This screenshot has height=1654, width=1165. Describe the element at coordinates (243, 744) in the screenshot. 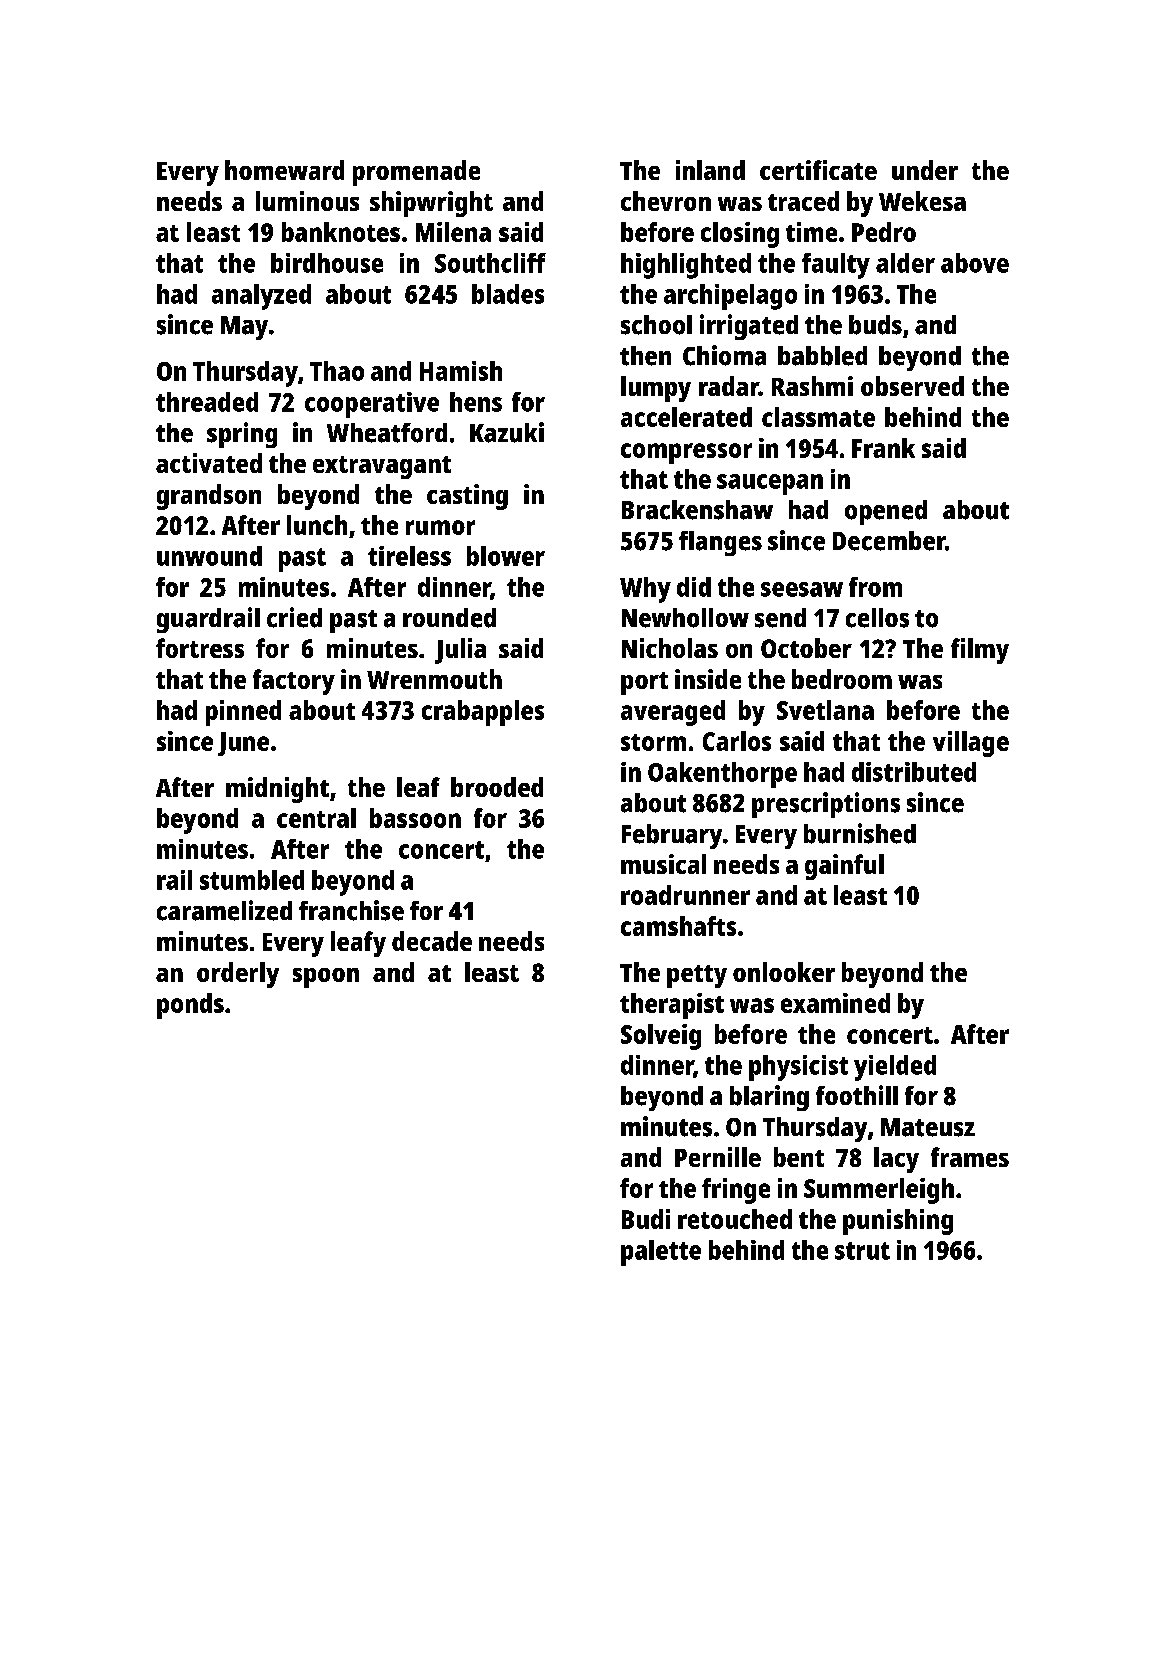

I see `June` at that location.
